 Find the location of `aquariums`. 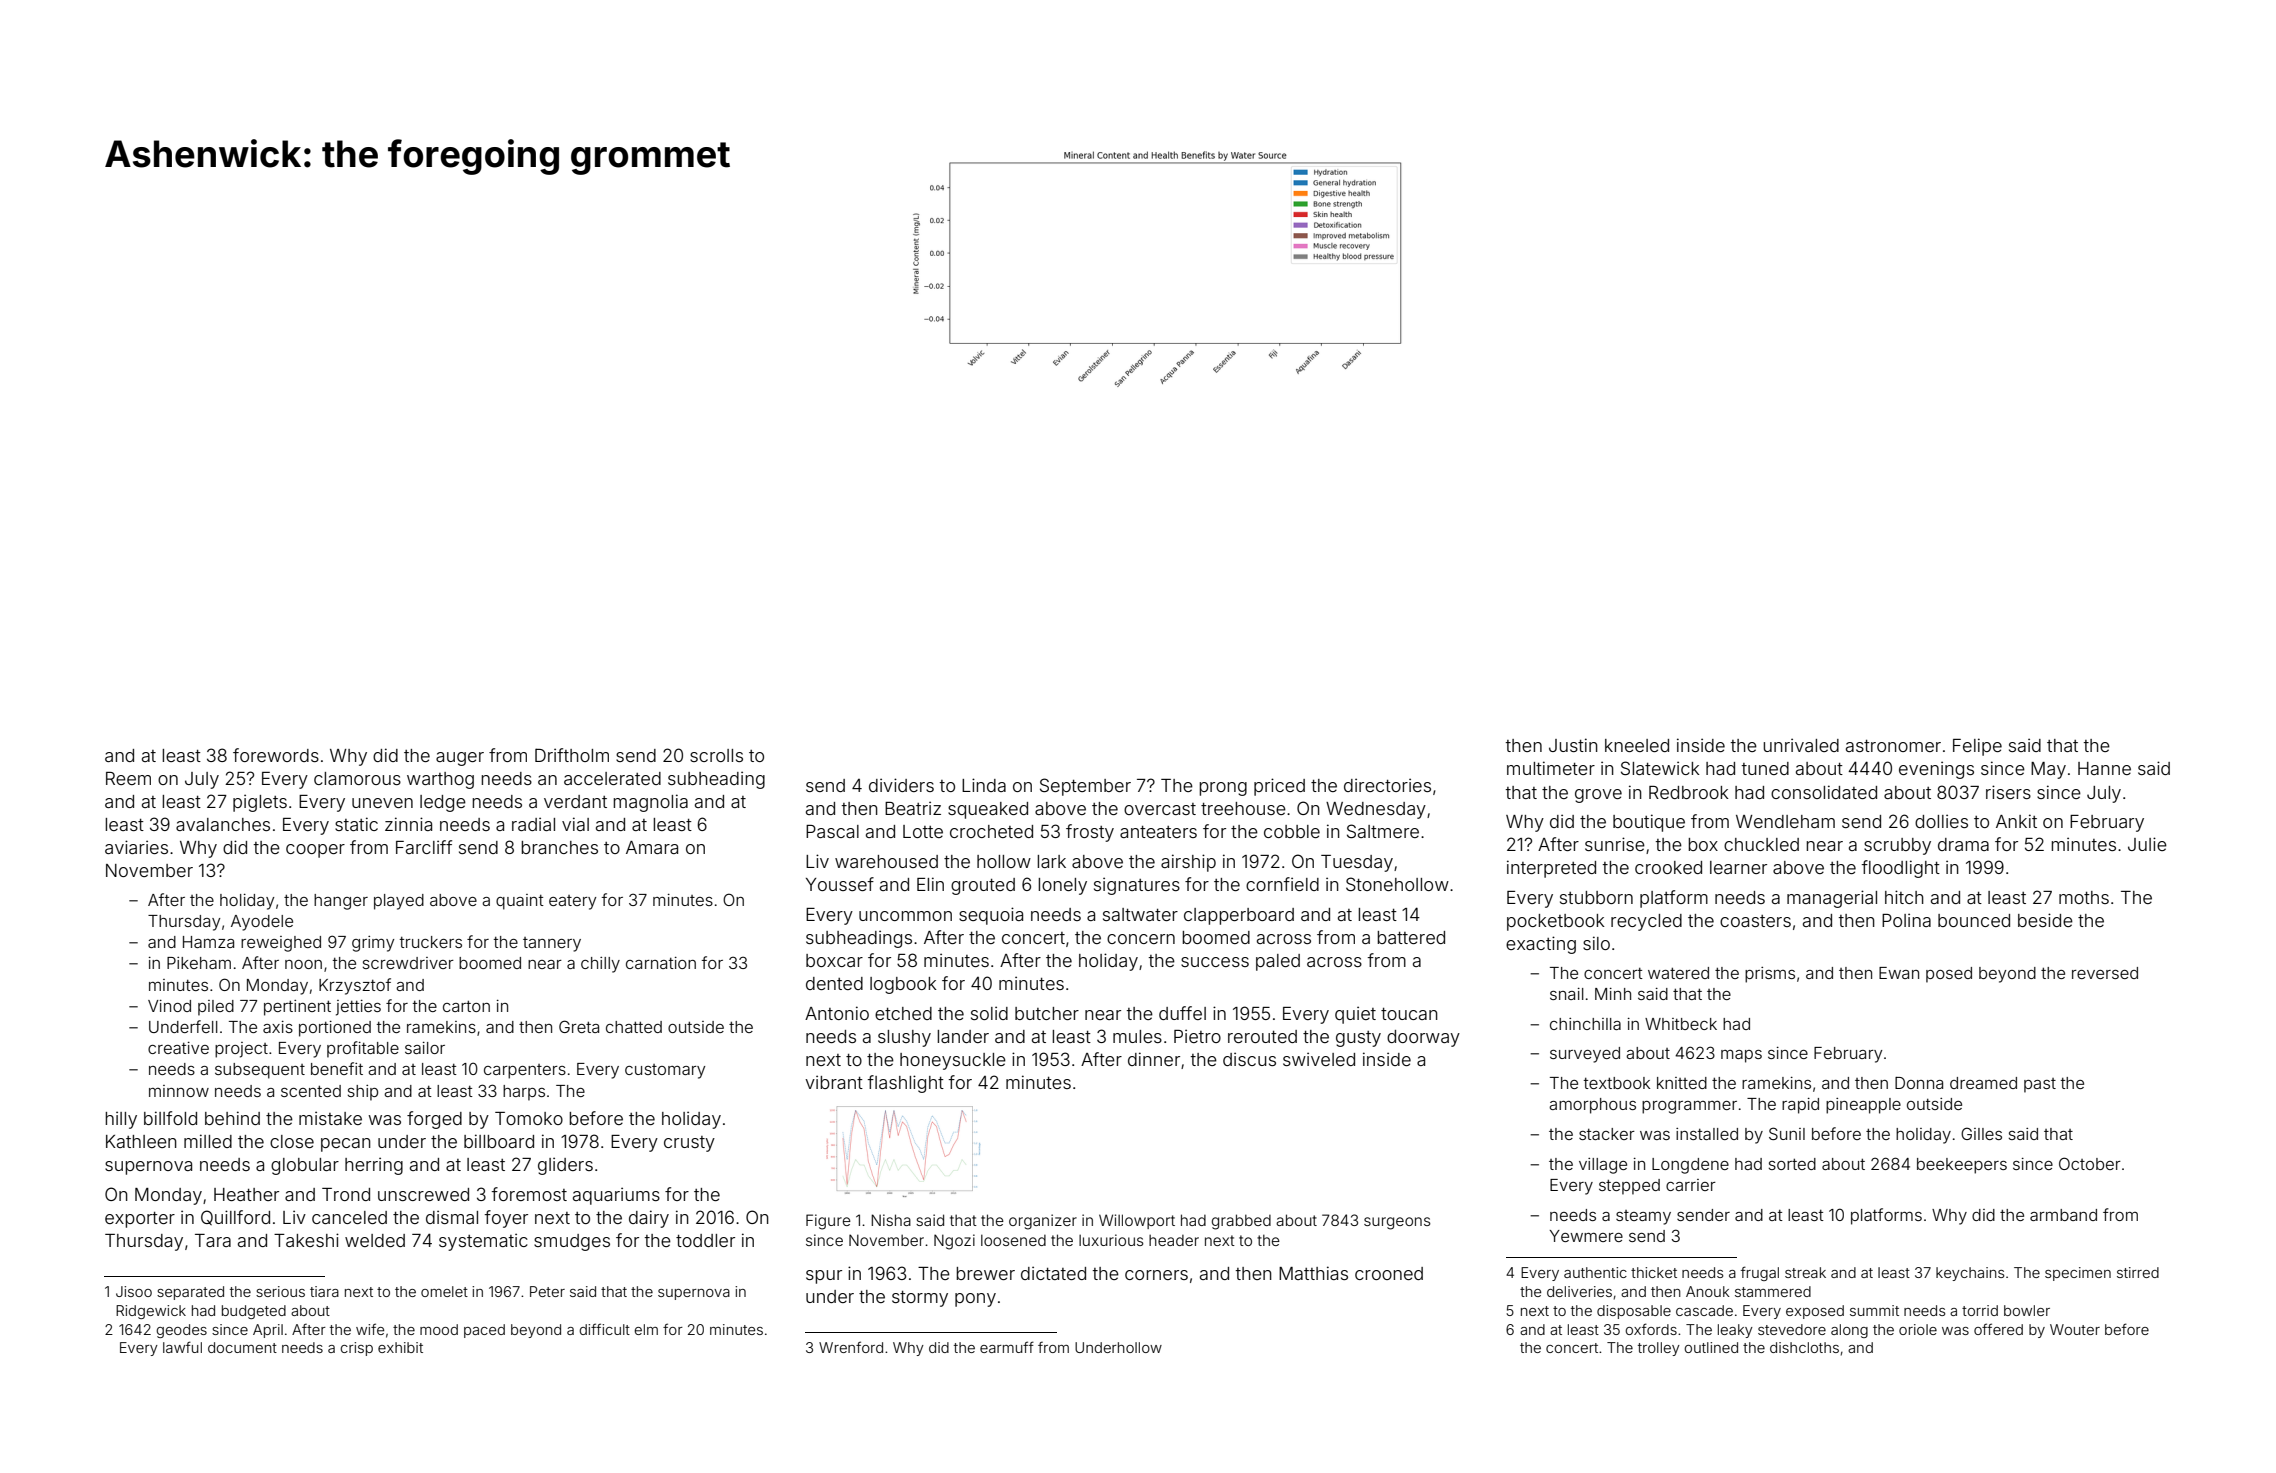

aquariums is located at coordinates (616, 1196).
